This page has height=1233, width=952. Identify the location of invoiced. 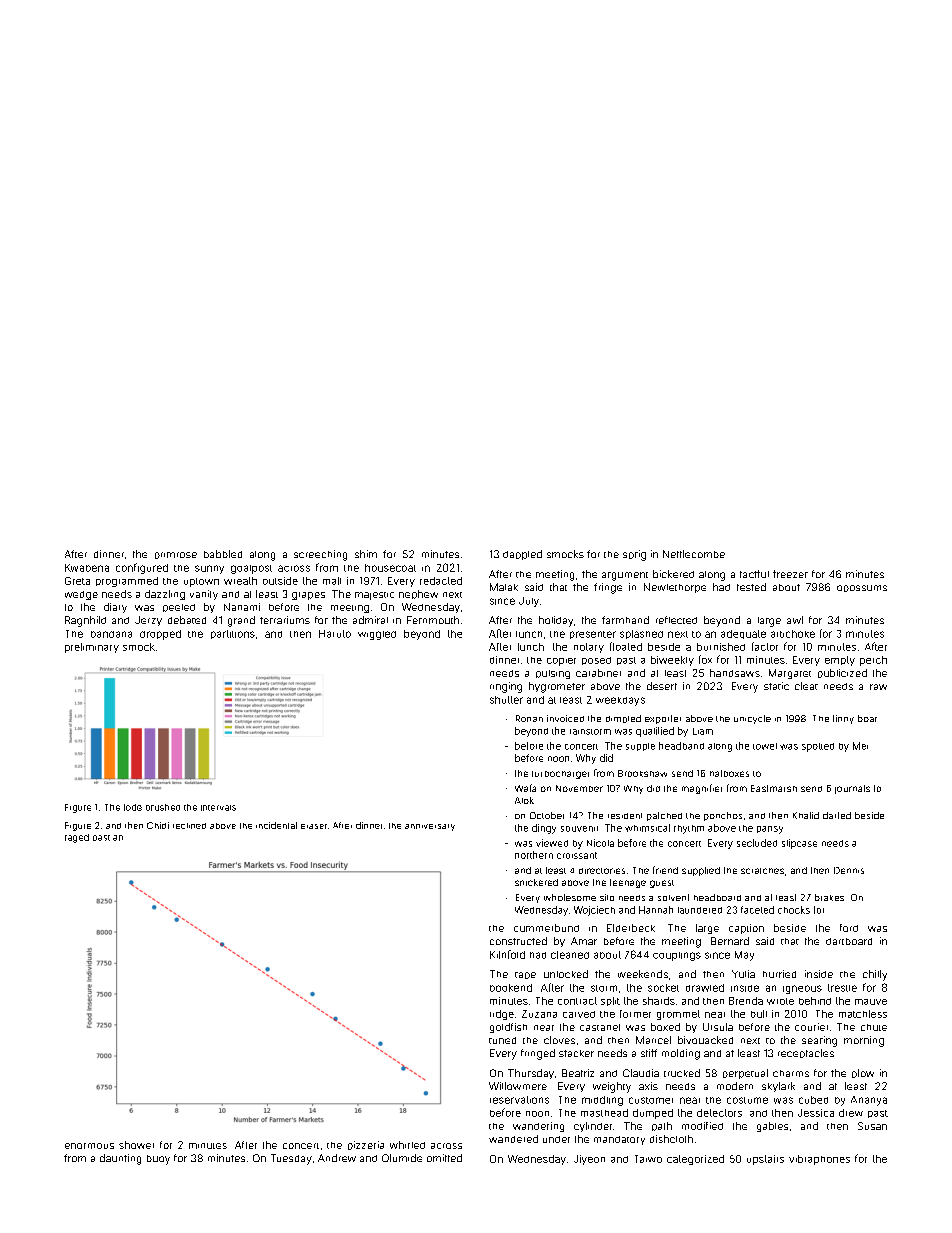
(565, 718).
